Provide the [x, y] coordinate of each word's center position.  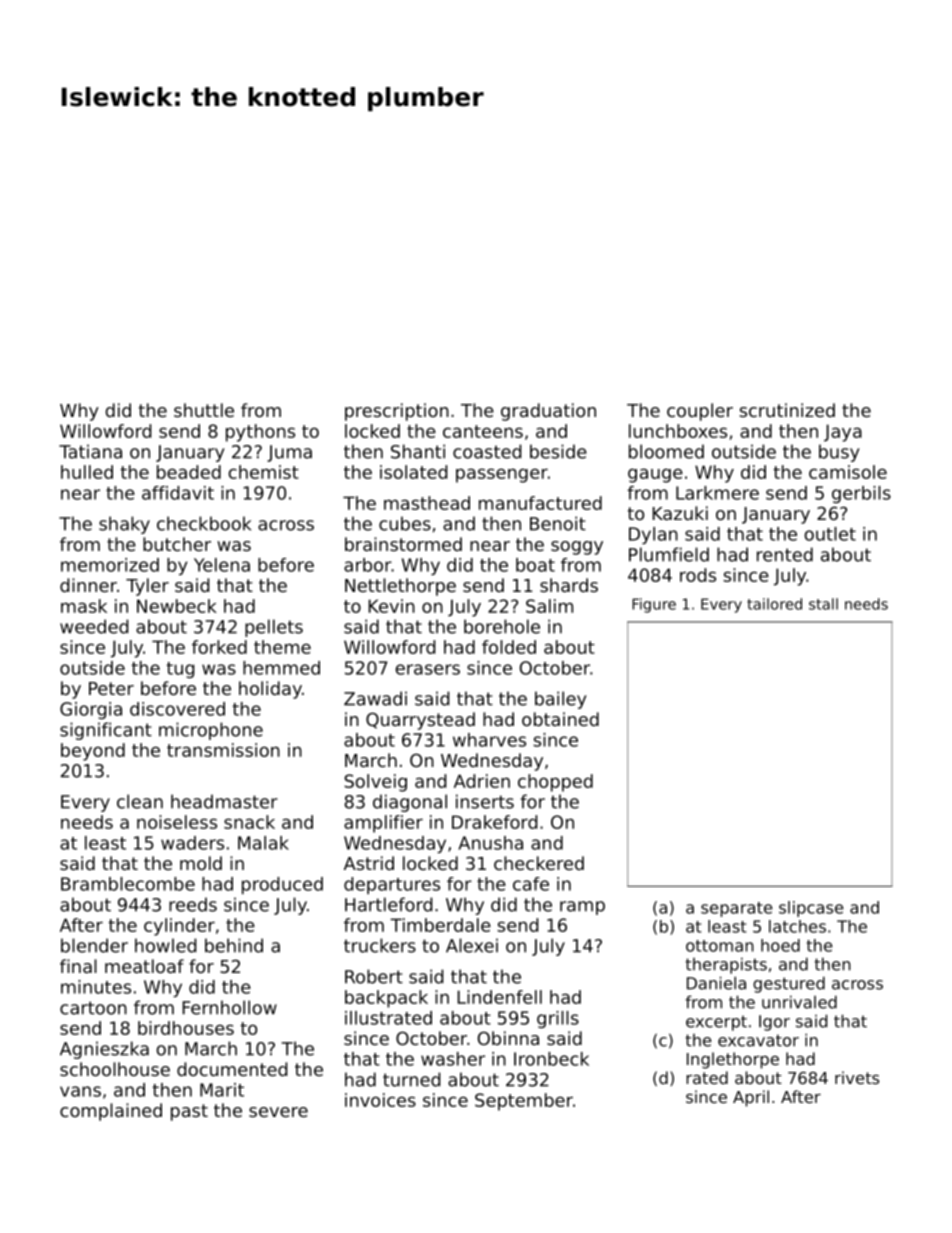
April [751, 1098]
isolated [413, 472]
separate [736, 909]
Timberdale [440, 925]
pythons [260, 433]
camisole [848, 472]
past [189, 1112]
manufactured [540, 503]
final [78, 966]
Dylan [653, 535]
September [524, 1102]
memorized [110, 565]
